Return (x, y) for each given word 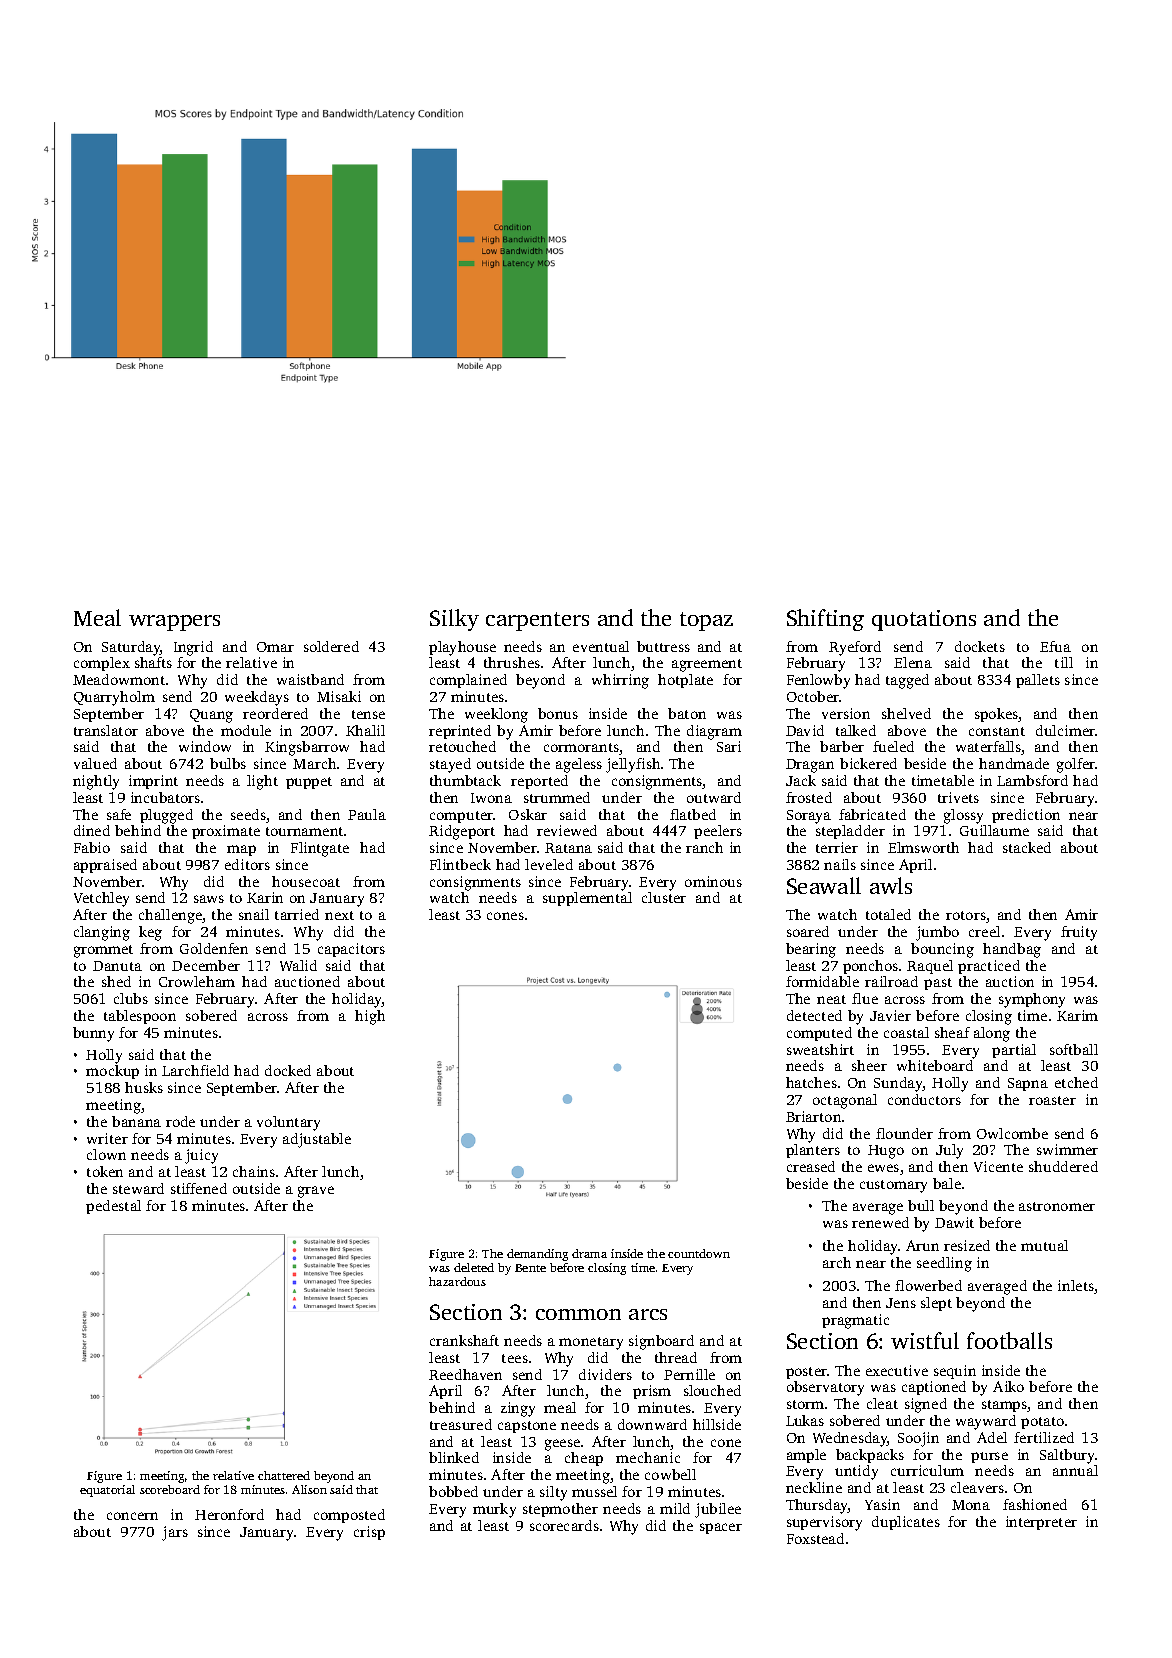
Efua (1055, 646)
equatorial (107, 1491)
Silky (454, 620)
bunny (93, 1034)
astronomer (1057, 1206)
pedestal (113, 1207)
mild (675, 1508)
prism (652, 1392)
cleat (882, 1403)
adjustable (317, 1140)
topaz (706, 621)
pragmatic (855, 1321)
